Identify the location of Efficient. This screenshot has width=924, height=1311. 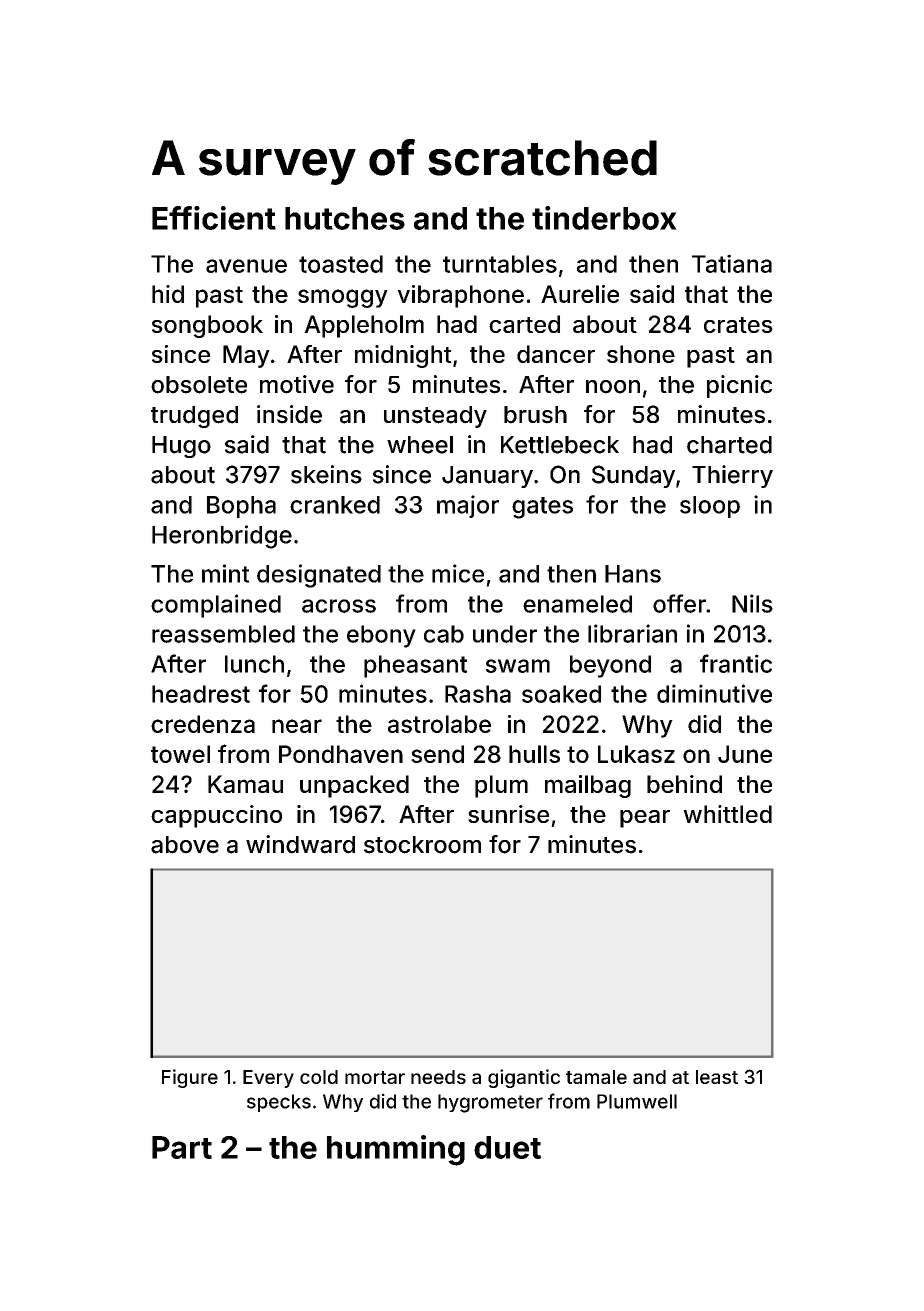
(214, 218).
